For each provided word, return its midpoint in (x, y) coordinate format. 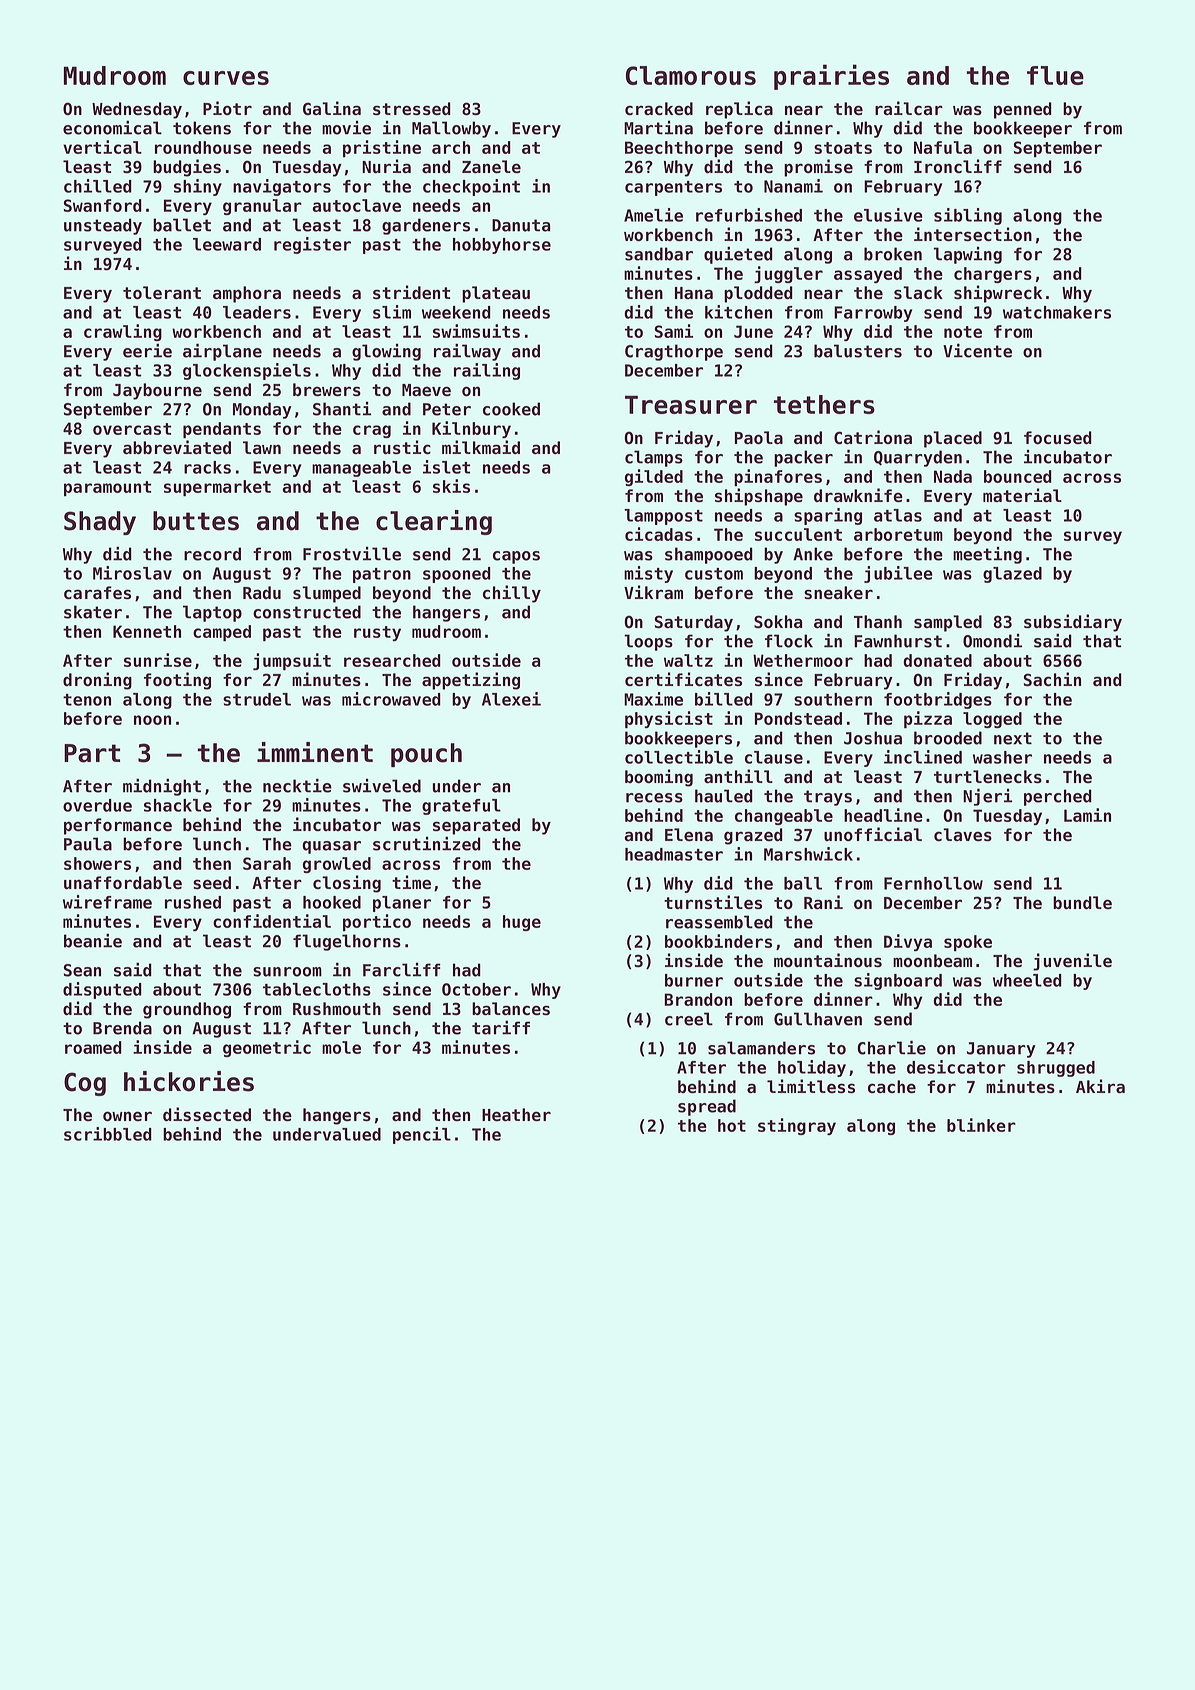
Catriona (873, 437)
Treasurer (691, 404)
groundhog (187, 1010)
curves (226, 78)
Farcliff (402, 970)
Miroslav (132, 573)
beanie (93, 941)
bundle (1082, 902)
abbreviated (177, 447)
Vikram (653, 592)
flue (1055, 75)
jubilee (898, 574)
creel (689, 1019)
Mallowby (451, 129)
